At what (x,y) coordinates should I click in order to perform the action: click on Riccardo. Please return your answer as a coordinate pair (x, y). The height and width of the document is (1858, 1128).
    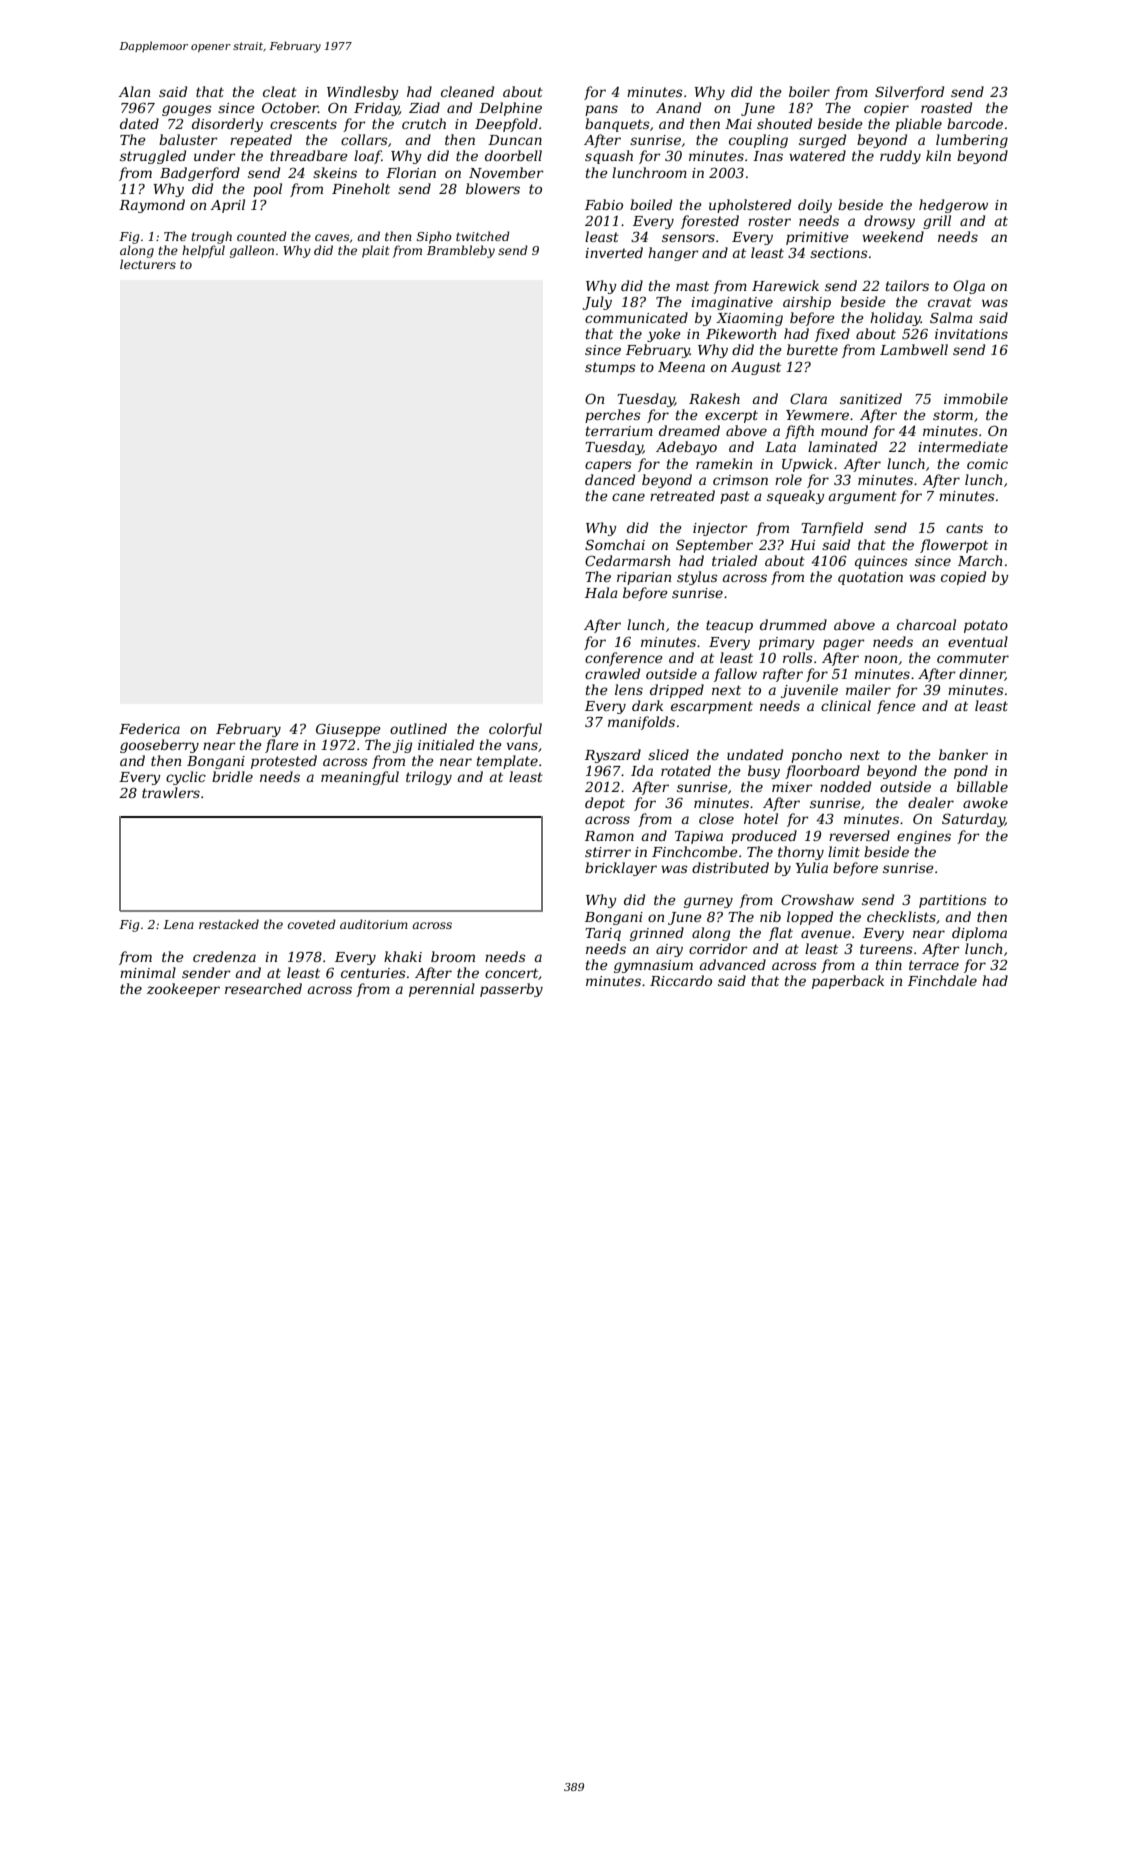
    Looking at the image, I should click on (681, 980).
